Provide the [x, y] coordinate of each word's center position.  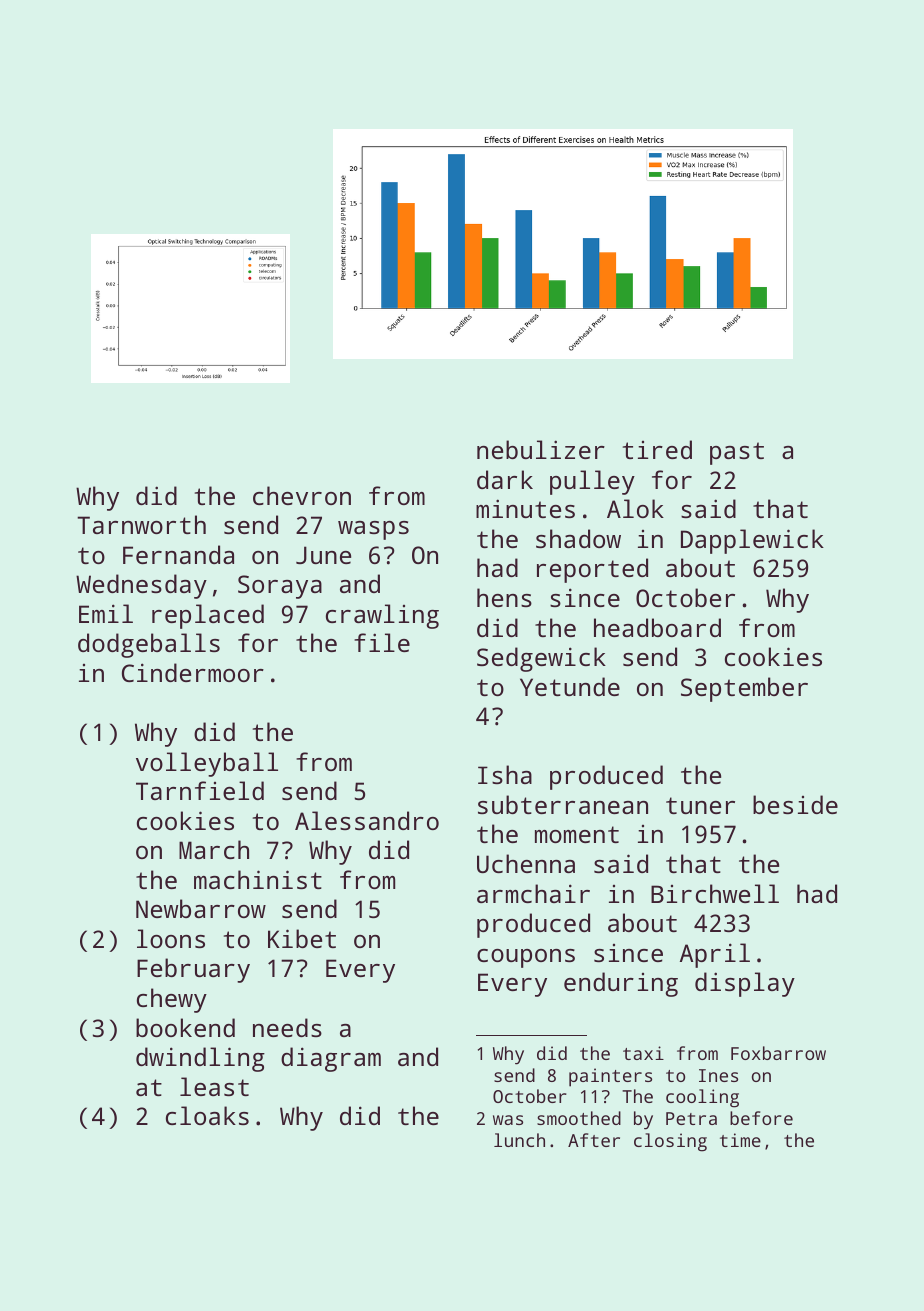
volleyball [207, 764]
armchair [533, 893]
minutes [525, 508]
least [214, 1086]
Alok [635, 508]
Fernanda [178, 554]
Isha [505, 774]
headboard [657, 627]
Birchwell [715, 893]
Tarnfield [200, 790]
